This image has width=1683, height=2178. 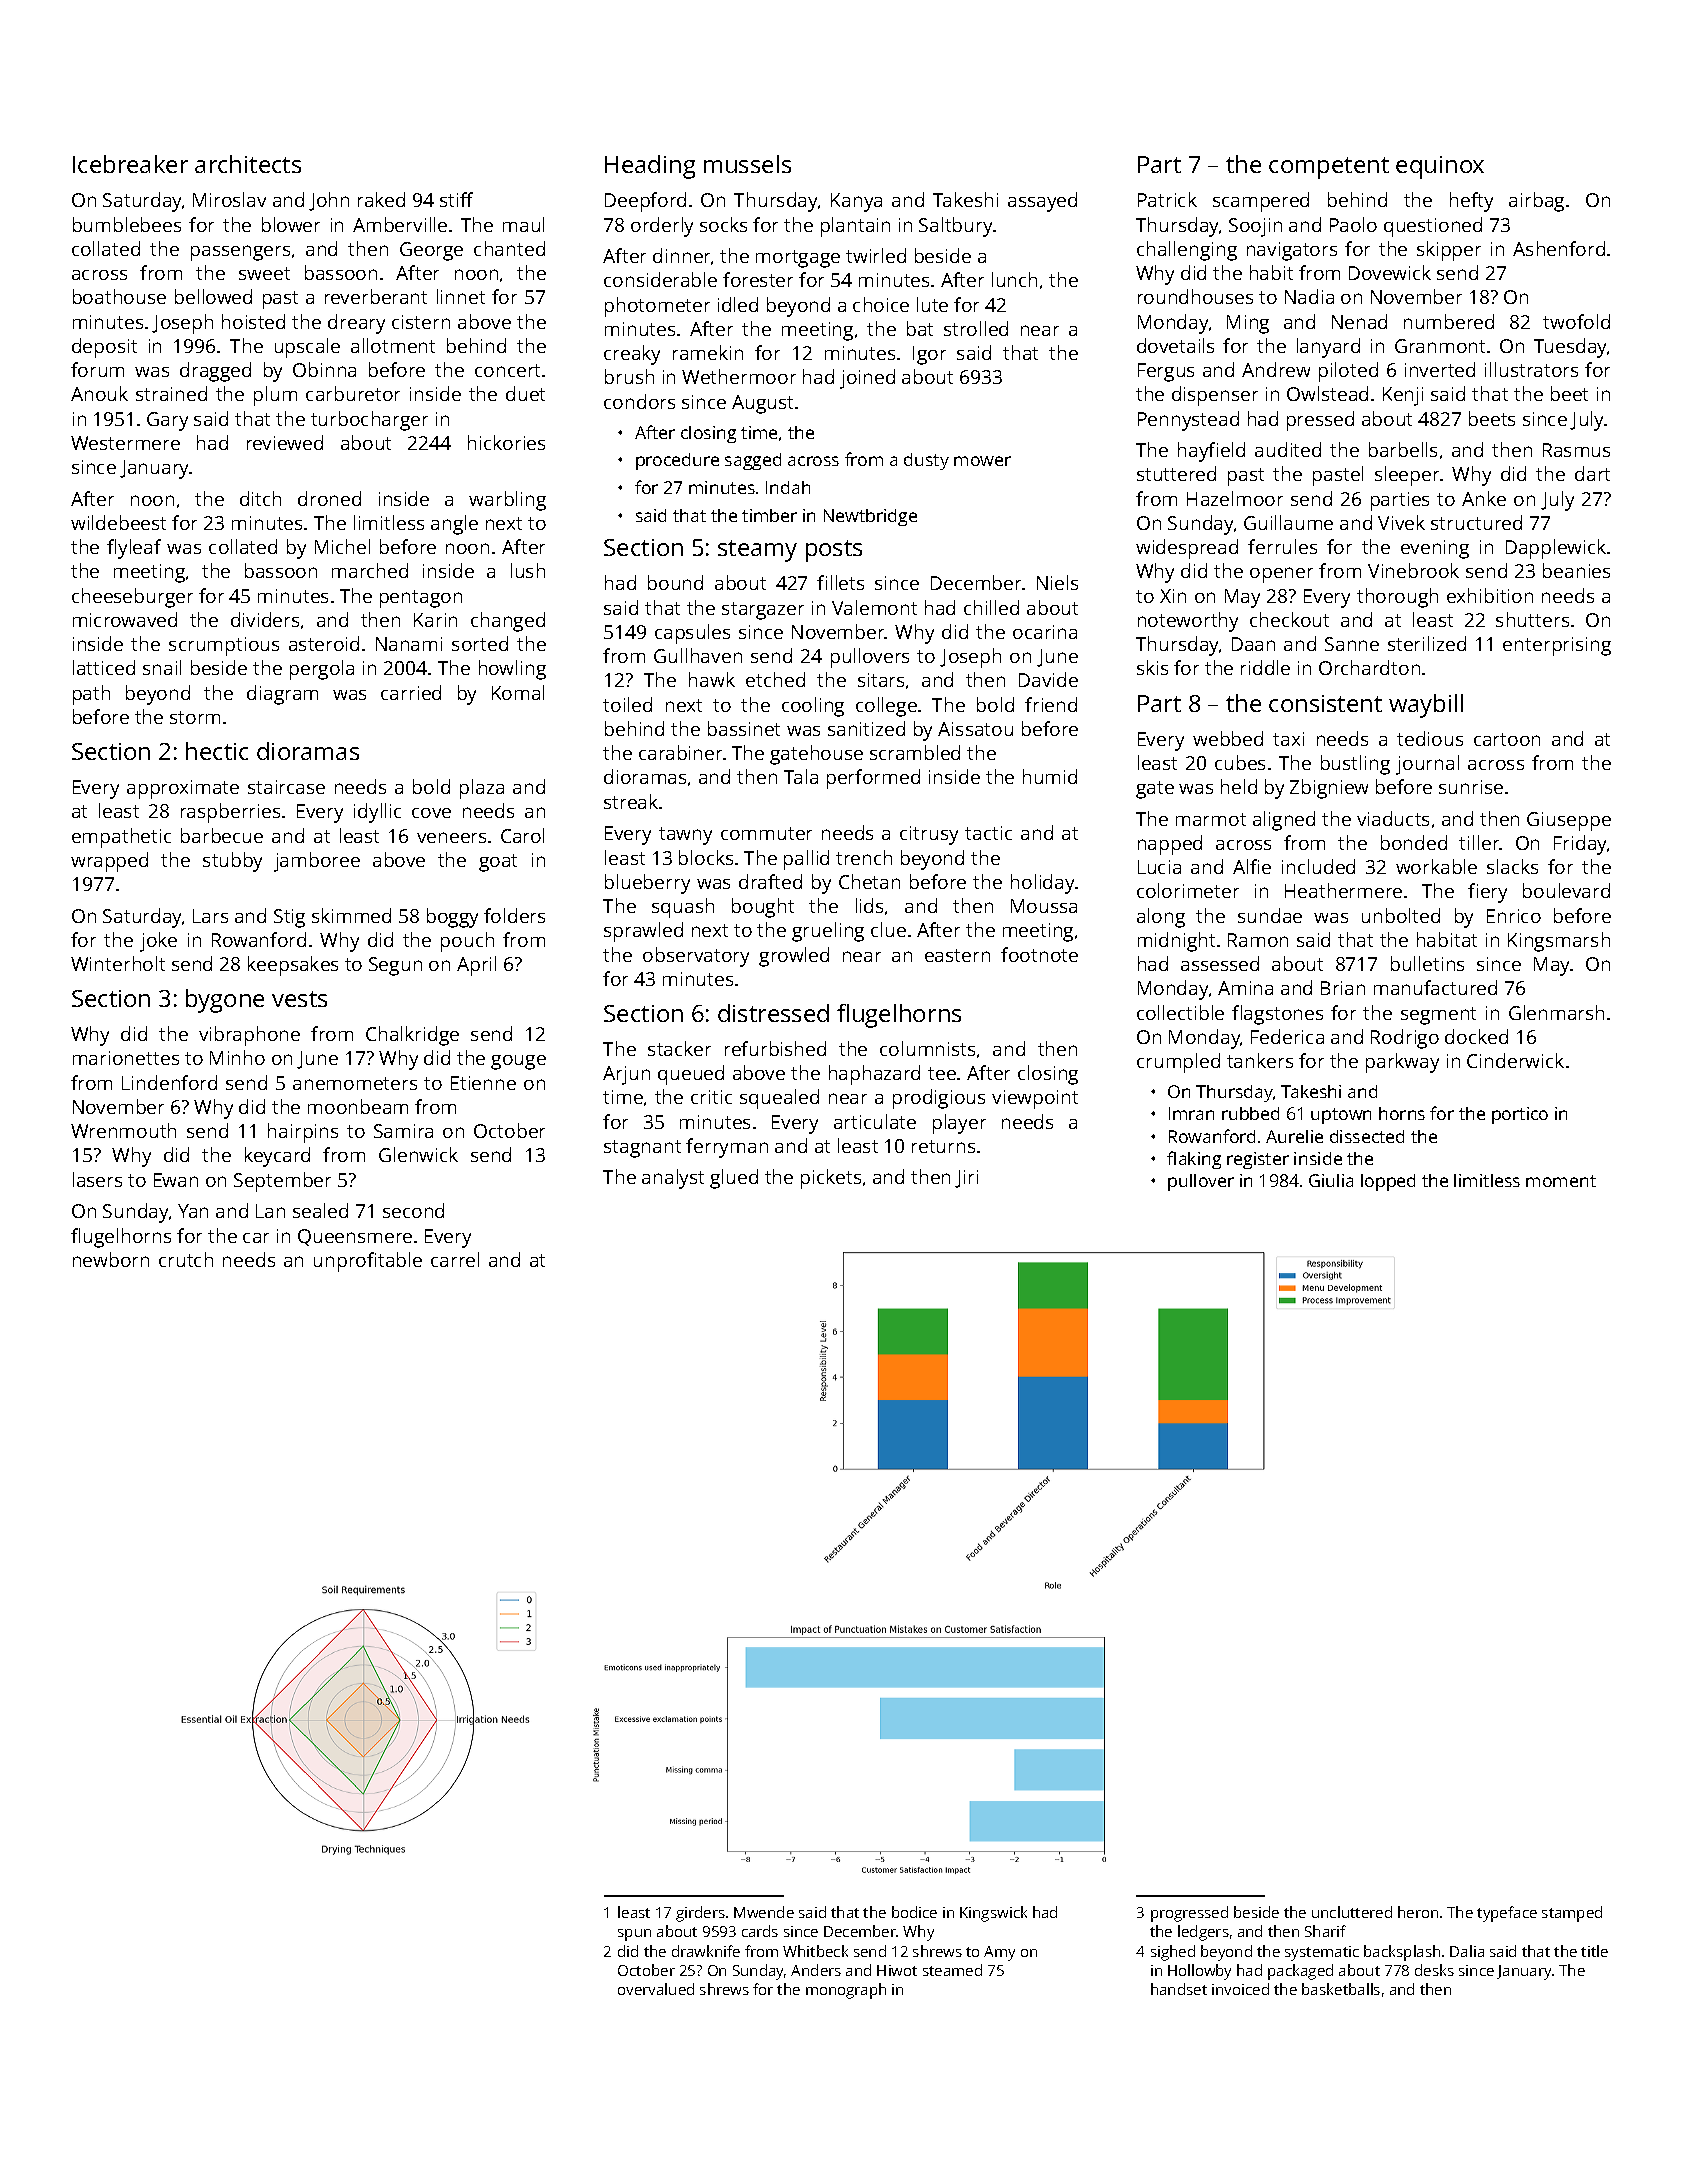 What do you see at coordinates (993, 1914) in the image?
I see `Kingswick` at bounding box center [993, 1914].
